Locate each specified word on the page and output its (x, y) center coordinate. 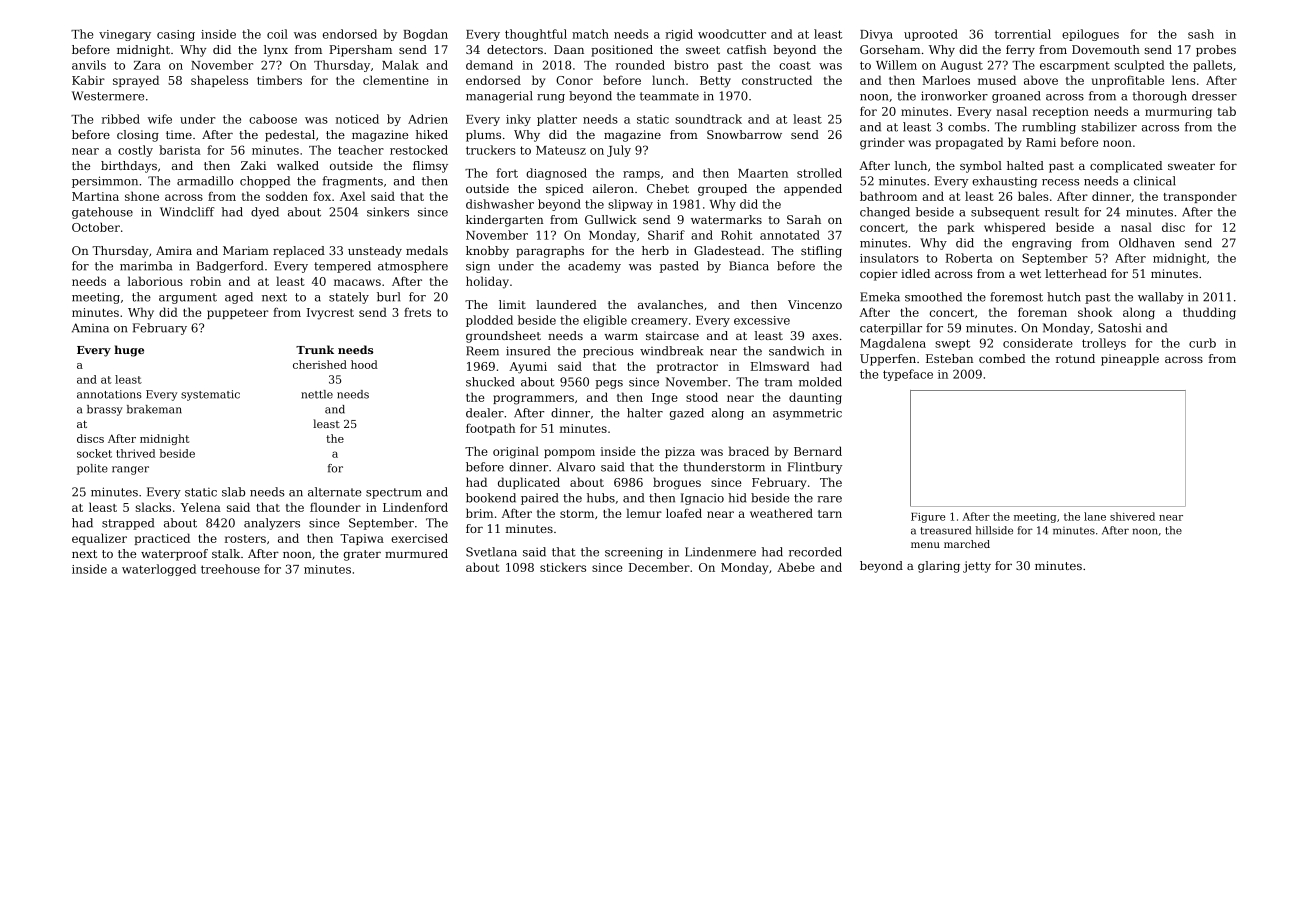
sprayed (136, 81)
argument (188, 298)
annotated (790, 235)
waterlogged (159, 570)
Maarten (763, 173)
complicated (1126, 167)
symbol (981, 167)
